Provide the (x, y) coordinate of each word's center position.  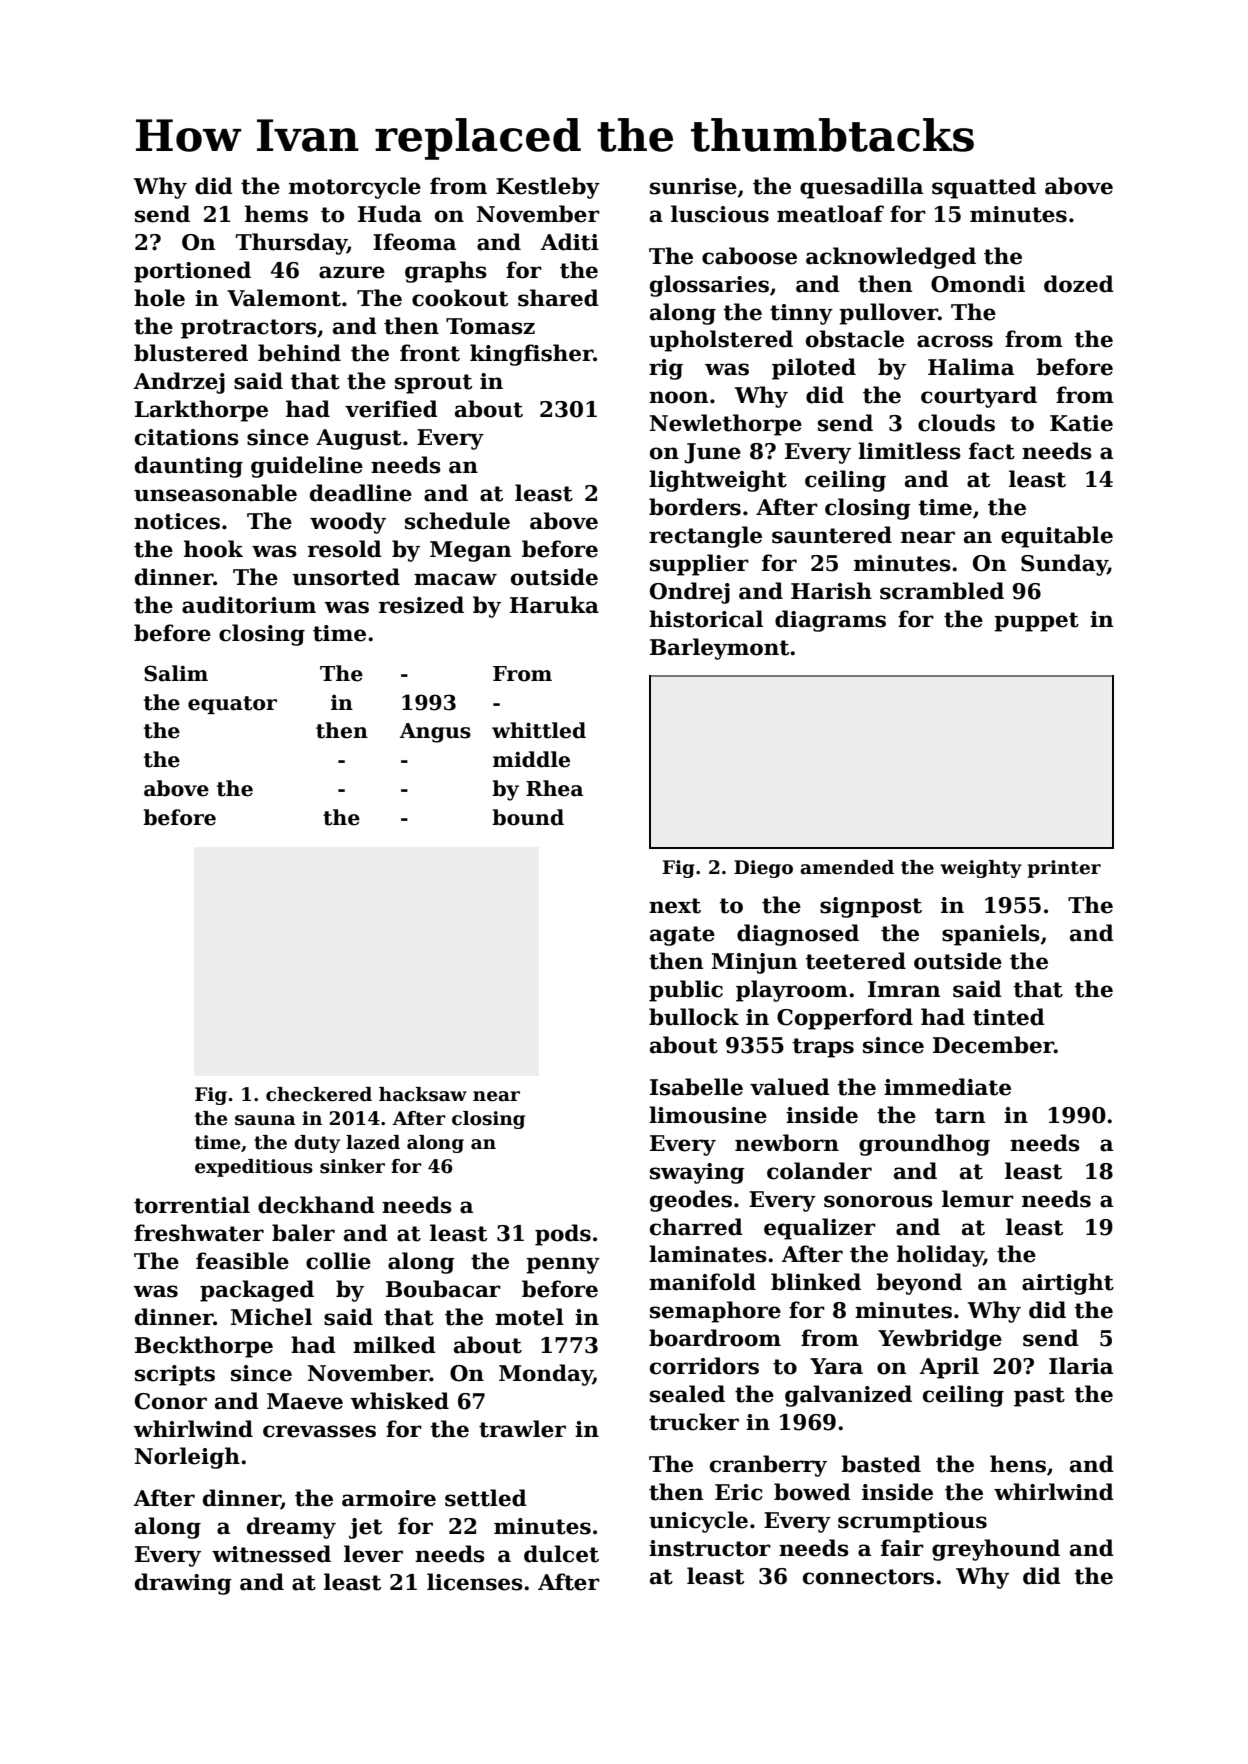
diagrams (830, 621)
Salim (176, 673)
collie (338, 1261)
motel (529, 1317)
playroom (792, 991)
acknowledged (891, 258)
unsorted (346, 577)
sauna (265, 1120)
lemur (978, 1199)
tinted (1009, 1017)
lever (373, 1554)
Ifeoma (414, 242)
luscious (720, 214)
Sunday (1064, 565)
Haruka (554, 605)
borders (695, 507)
